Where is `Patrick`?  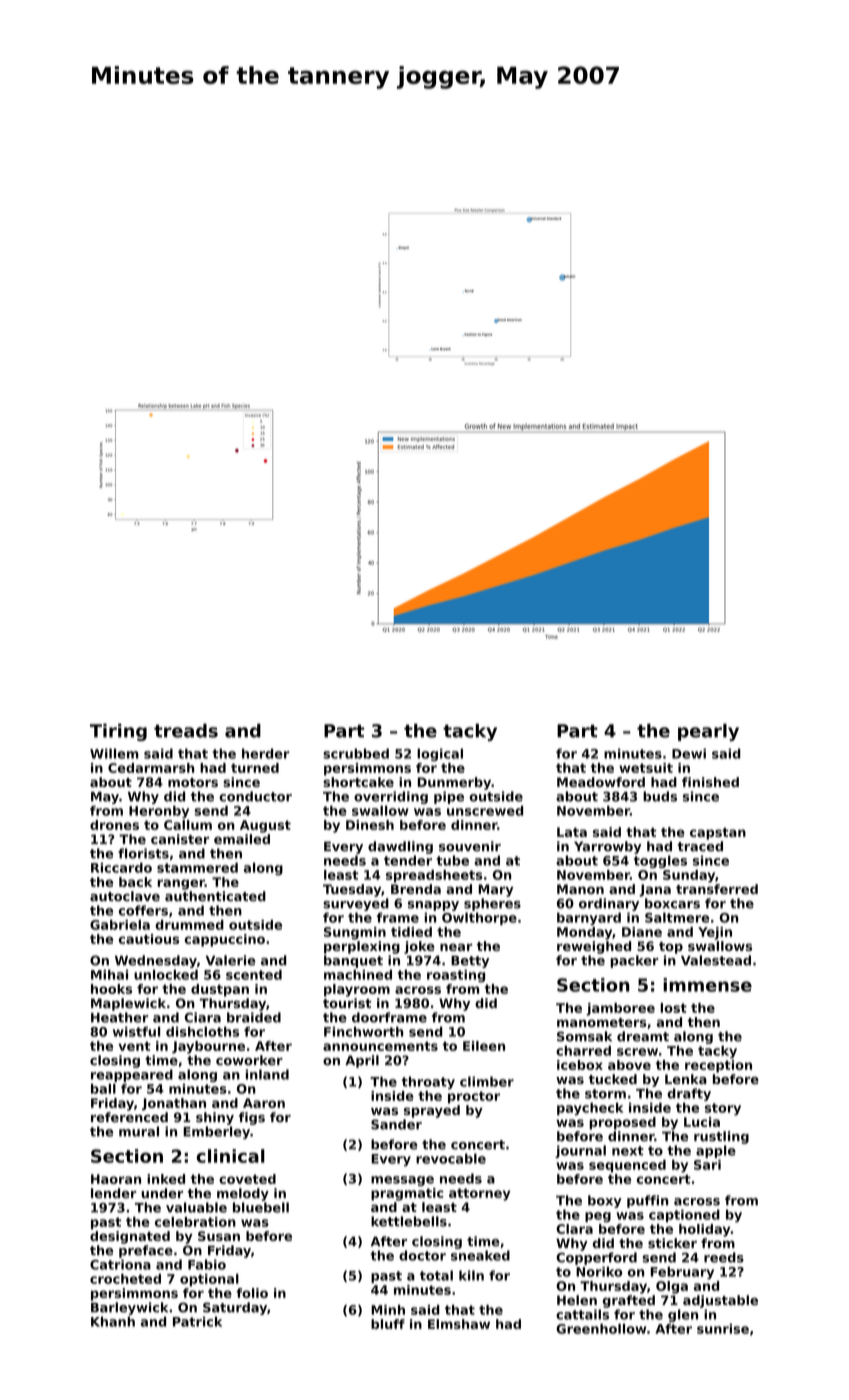 Patrick is located at coordinates (197, 1321).
